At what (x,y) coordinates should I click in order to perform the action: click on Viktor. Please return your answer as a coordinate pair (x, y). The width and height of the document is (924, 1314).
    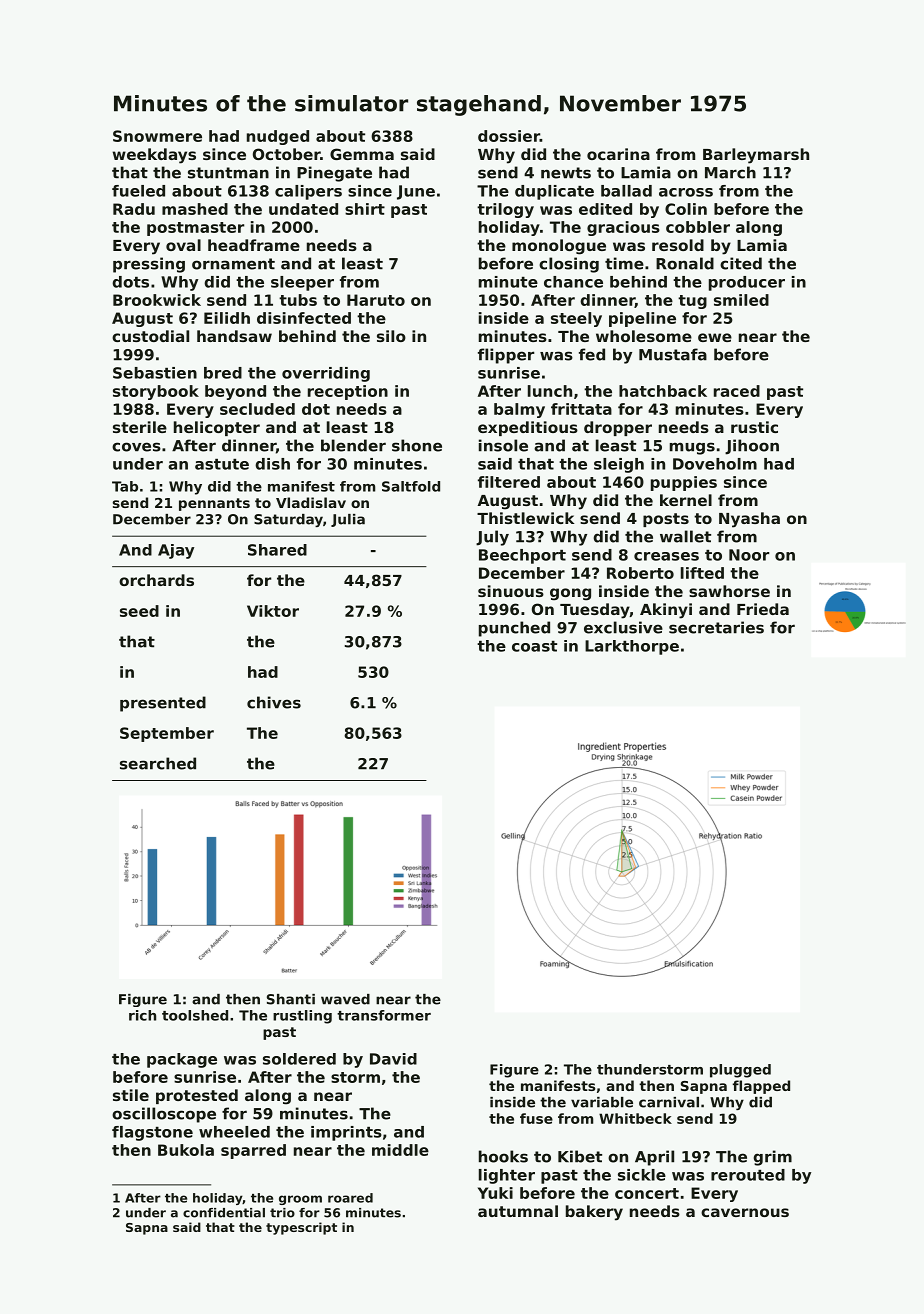
    Looking at the image, I should click on (273, 611).
